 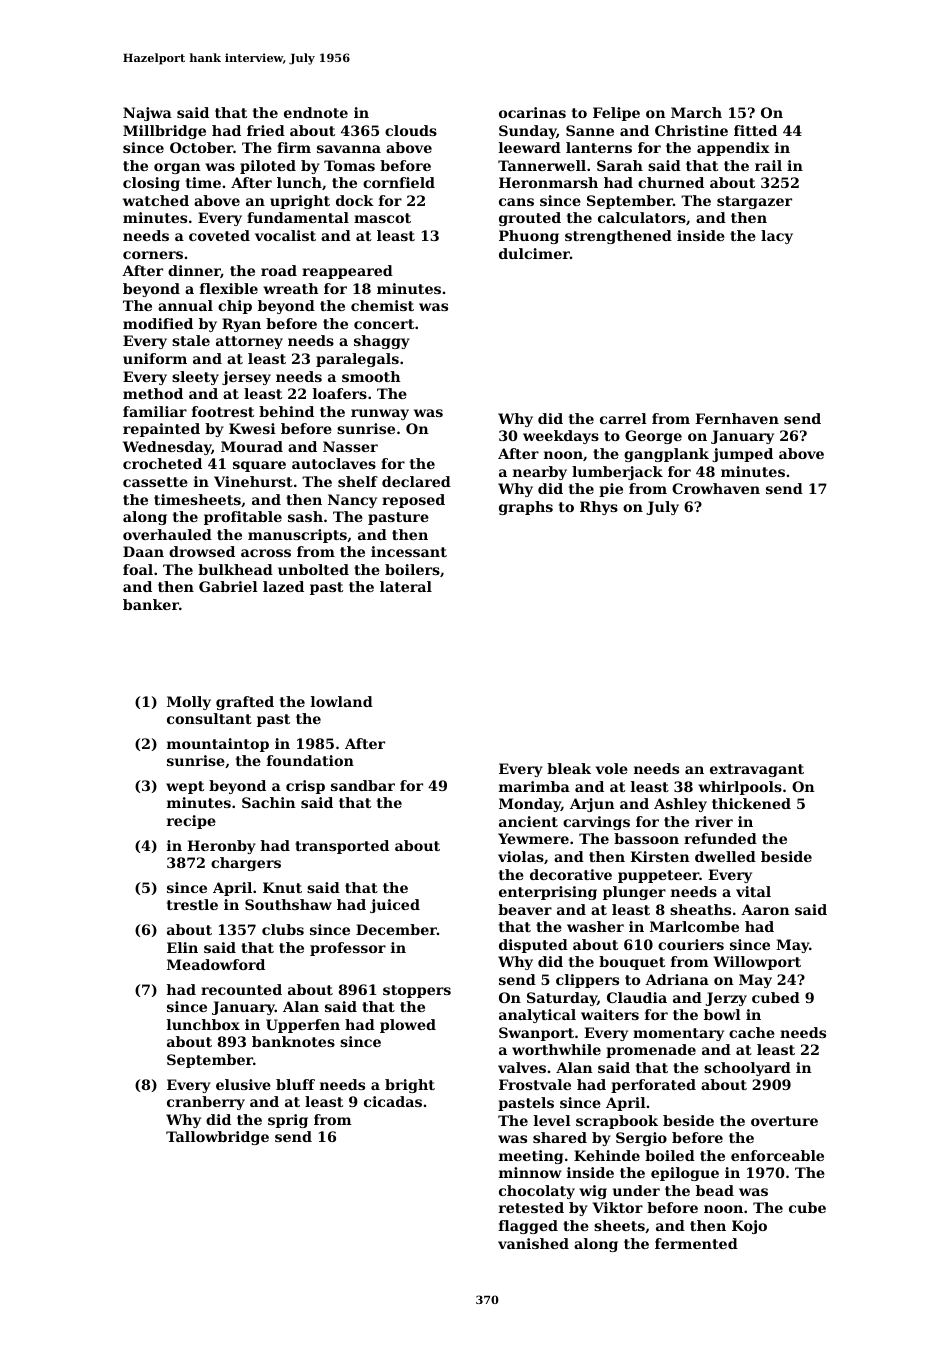 What do you see at coordinates (757, 770) in the image?
I see `extravagant` at bounding box center [757, 770].
